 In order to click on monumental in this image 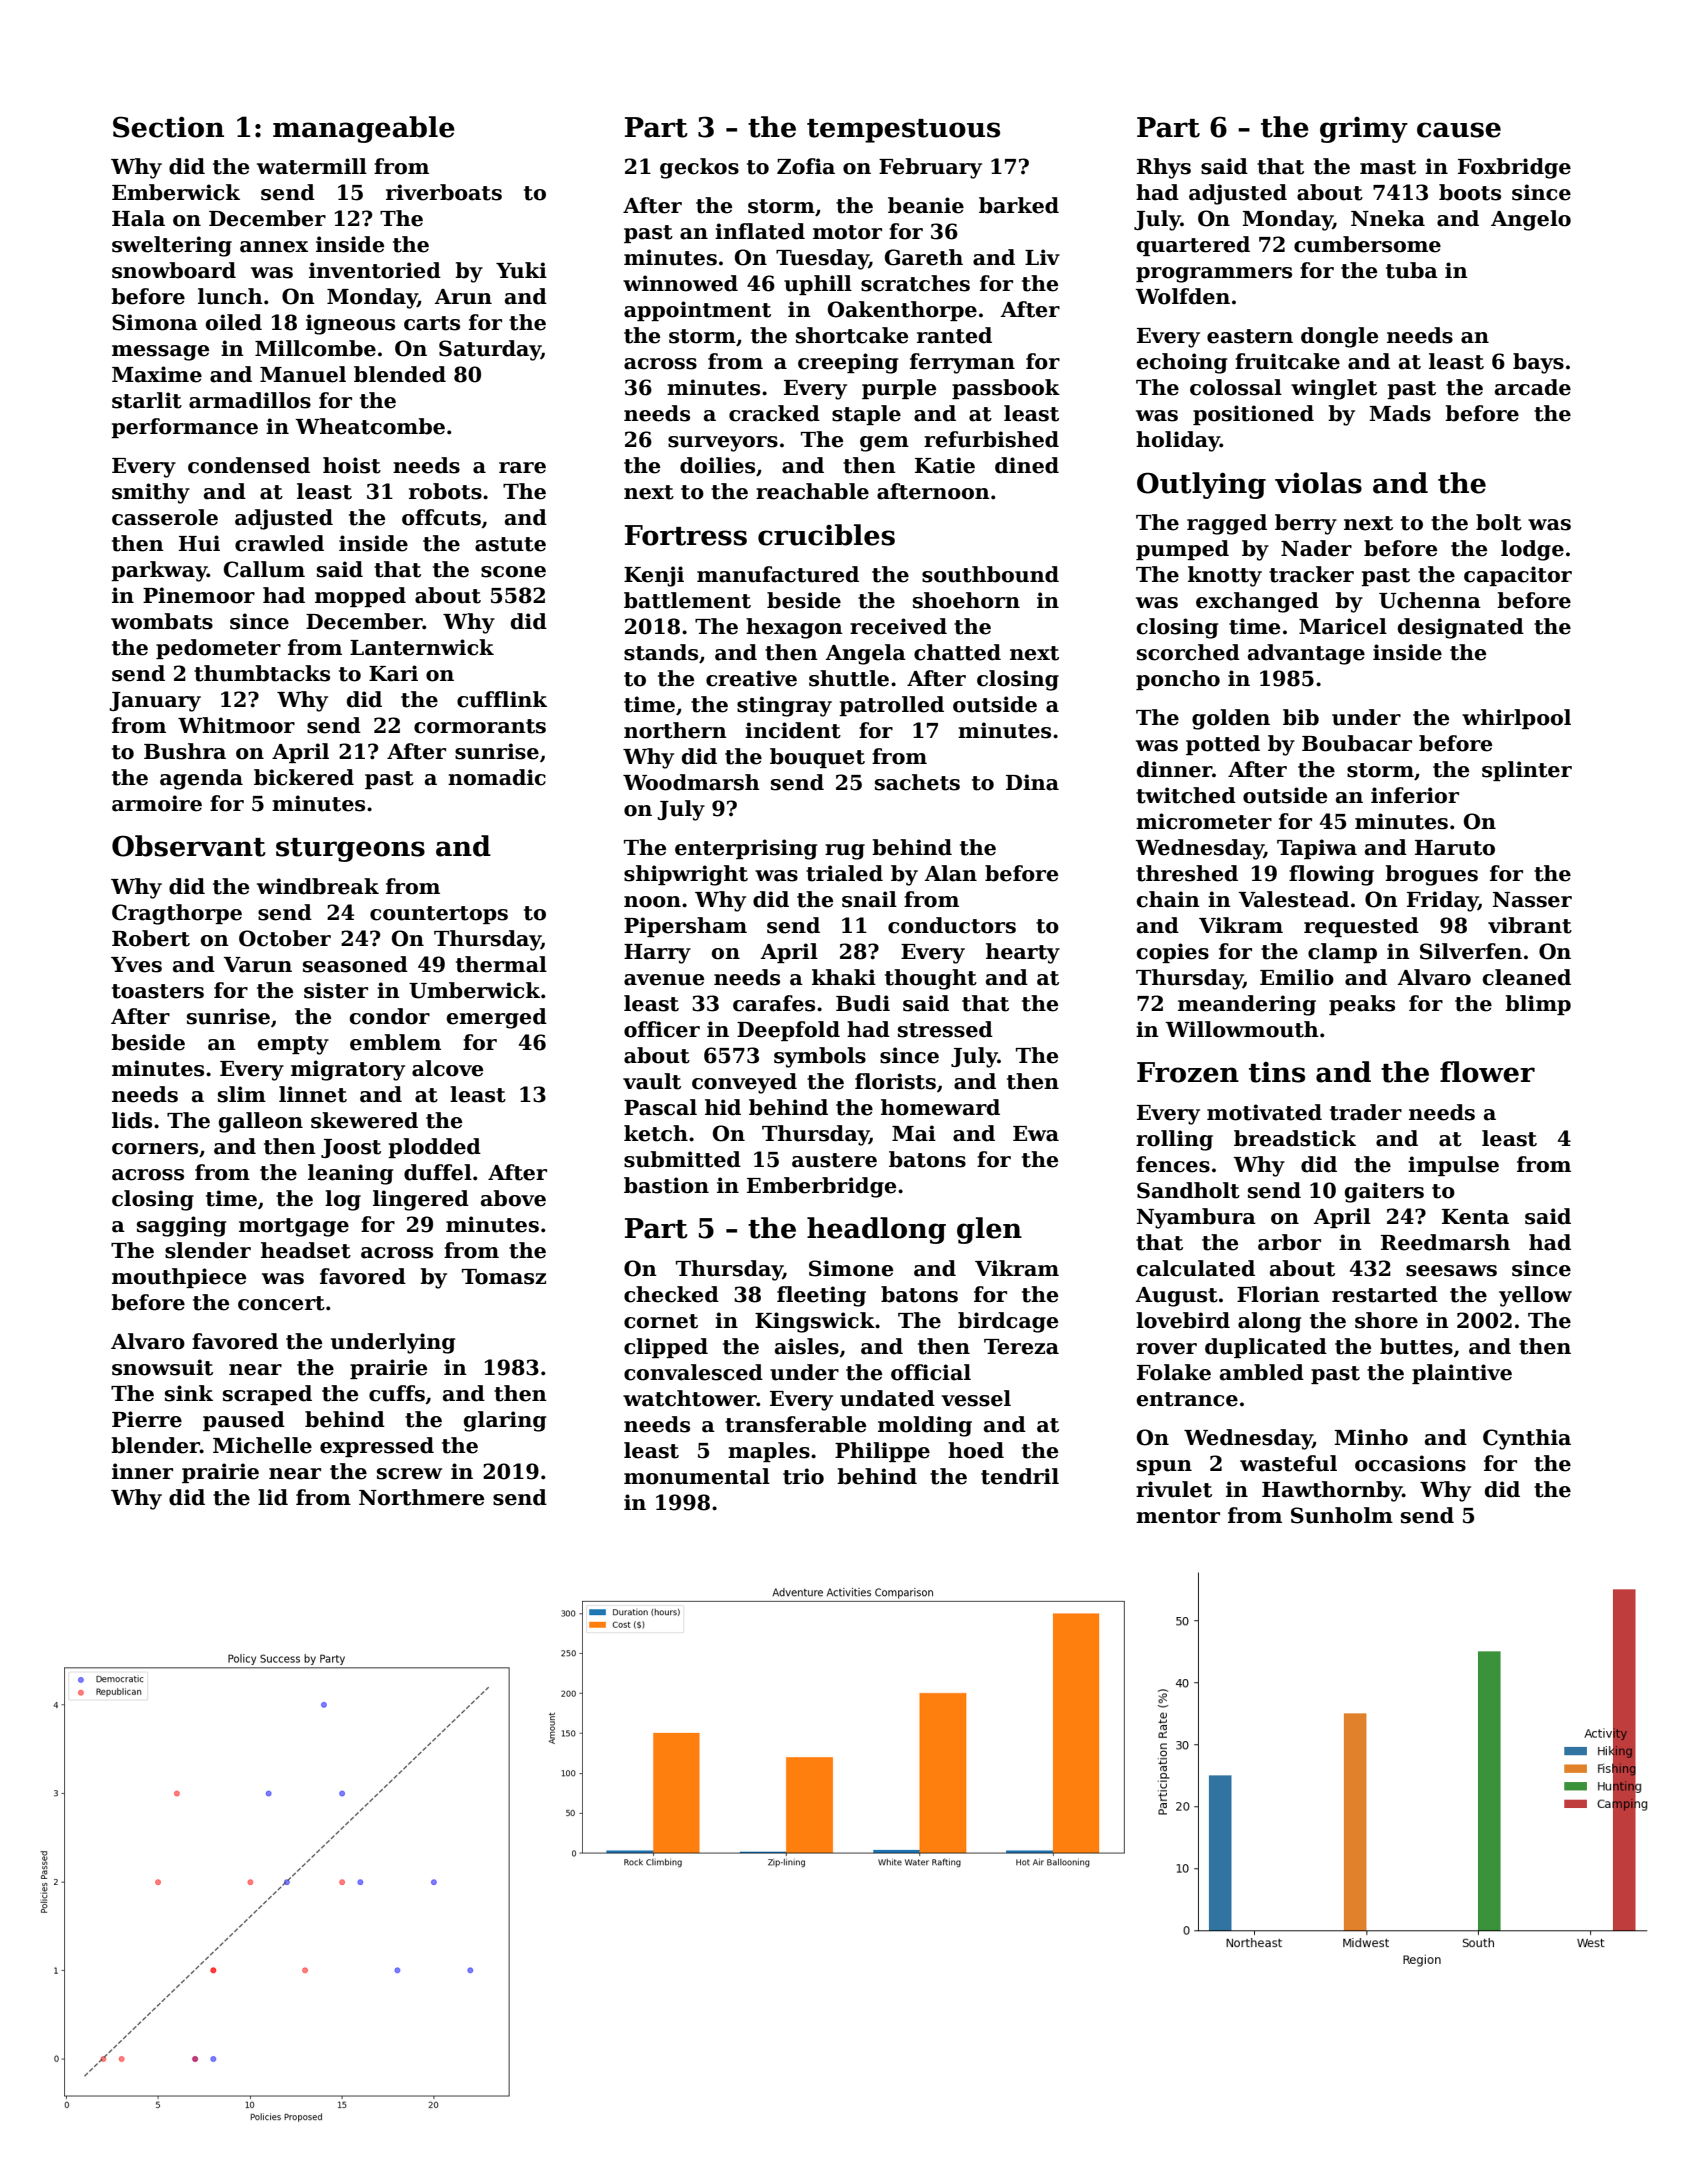, I will do `click(697, 1476)`.
